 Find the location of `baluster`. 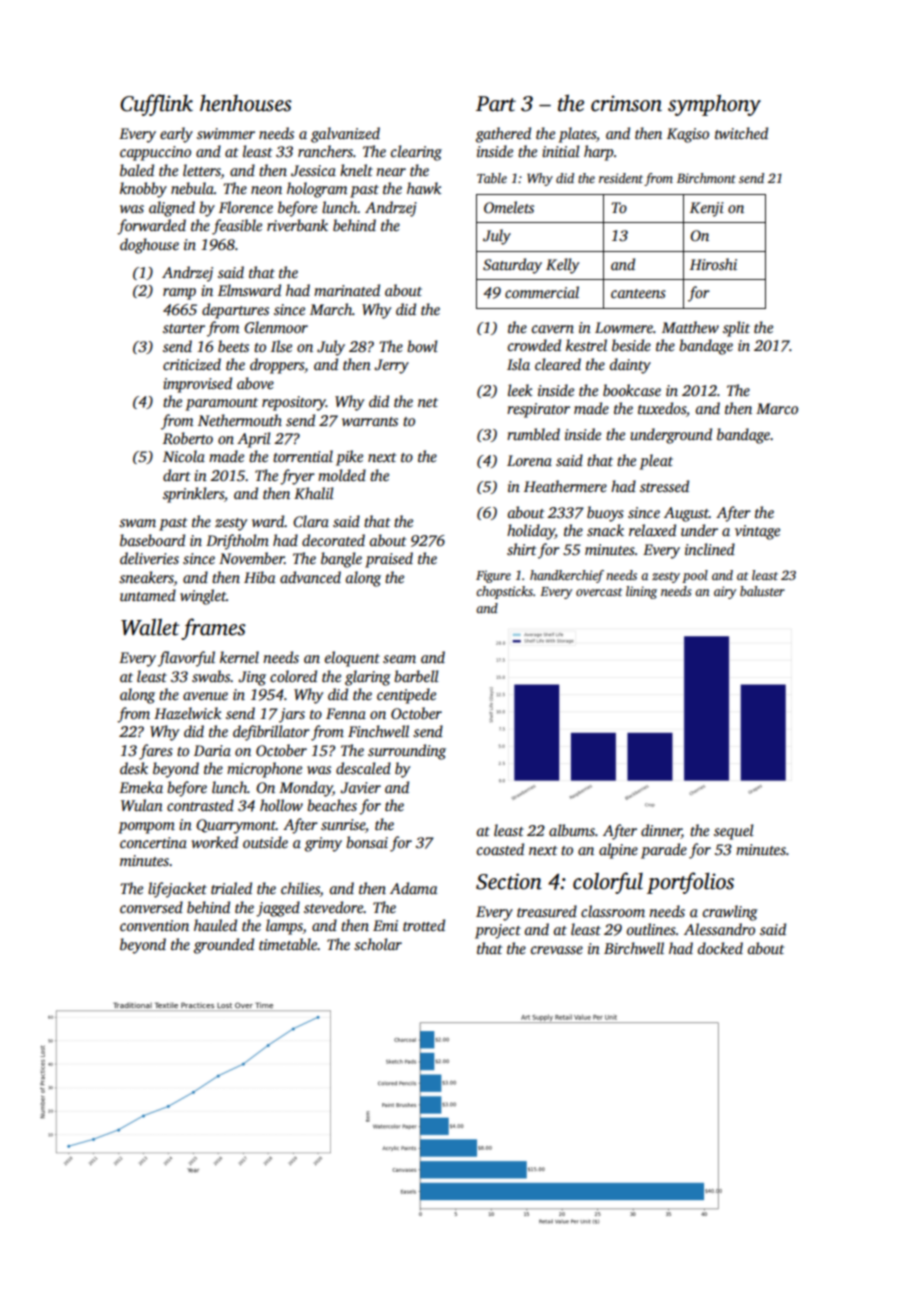

baluster is located at coordinates (762, 591).
